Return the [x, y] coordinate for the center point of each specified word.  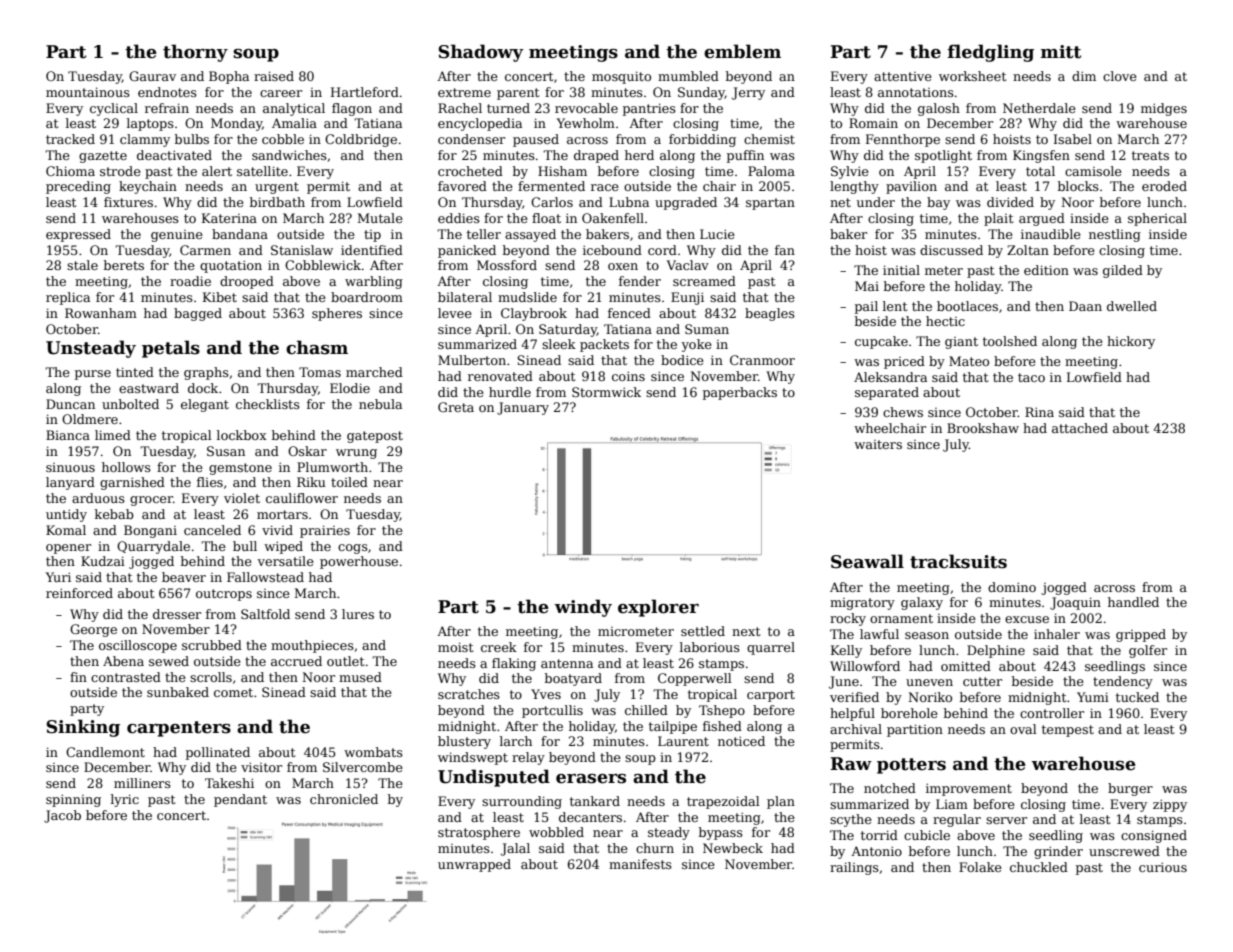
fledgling [991, 53]
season [927, 635]
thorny [195, 53]
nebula [380, 404]
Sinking [83, 728]
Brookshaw [983, 428]
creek [499, 647]
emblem [742, 51]
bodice [682, 360]
